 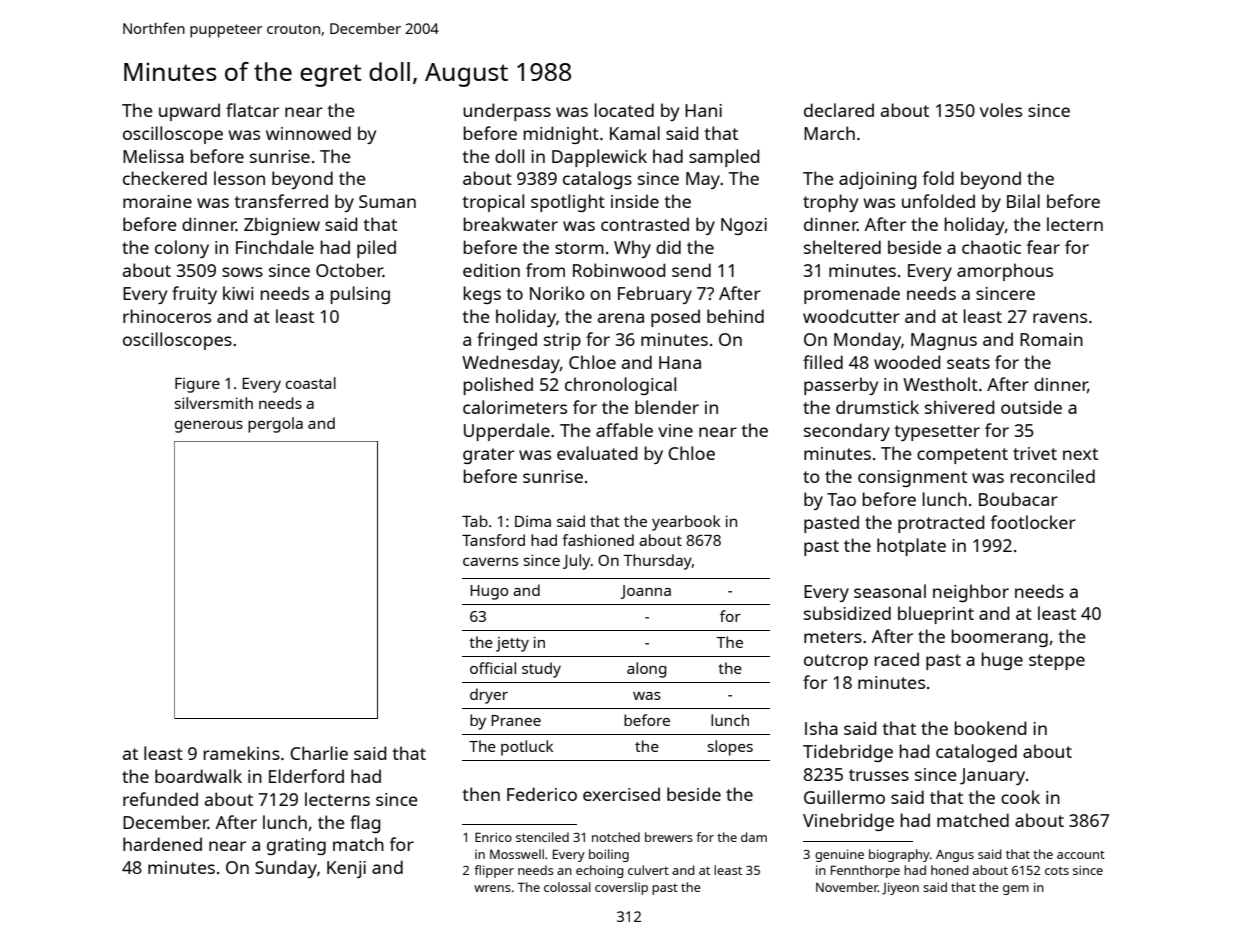 What do you see at coordinates (286, 869) in the screenshot?
I see `Sunday` at bounding box center [286, 869].
